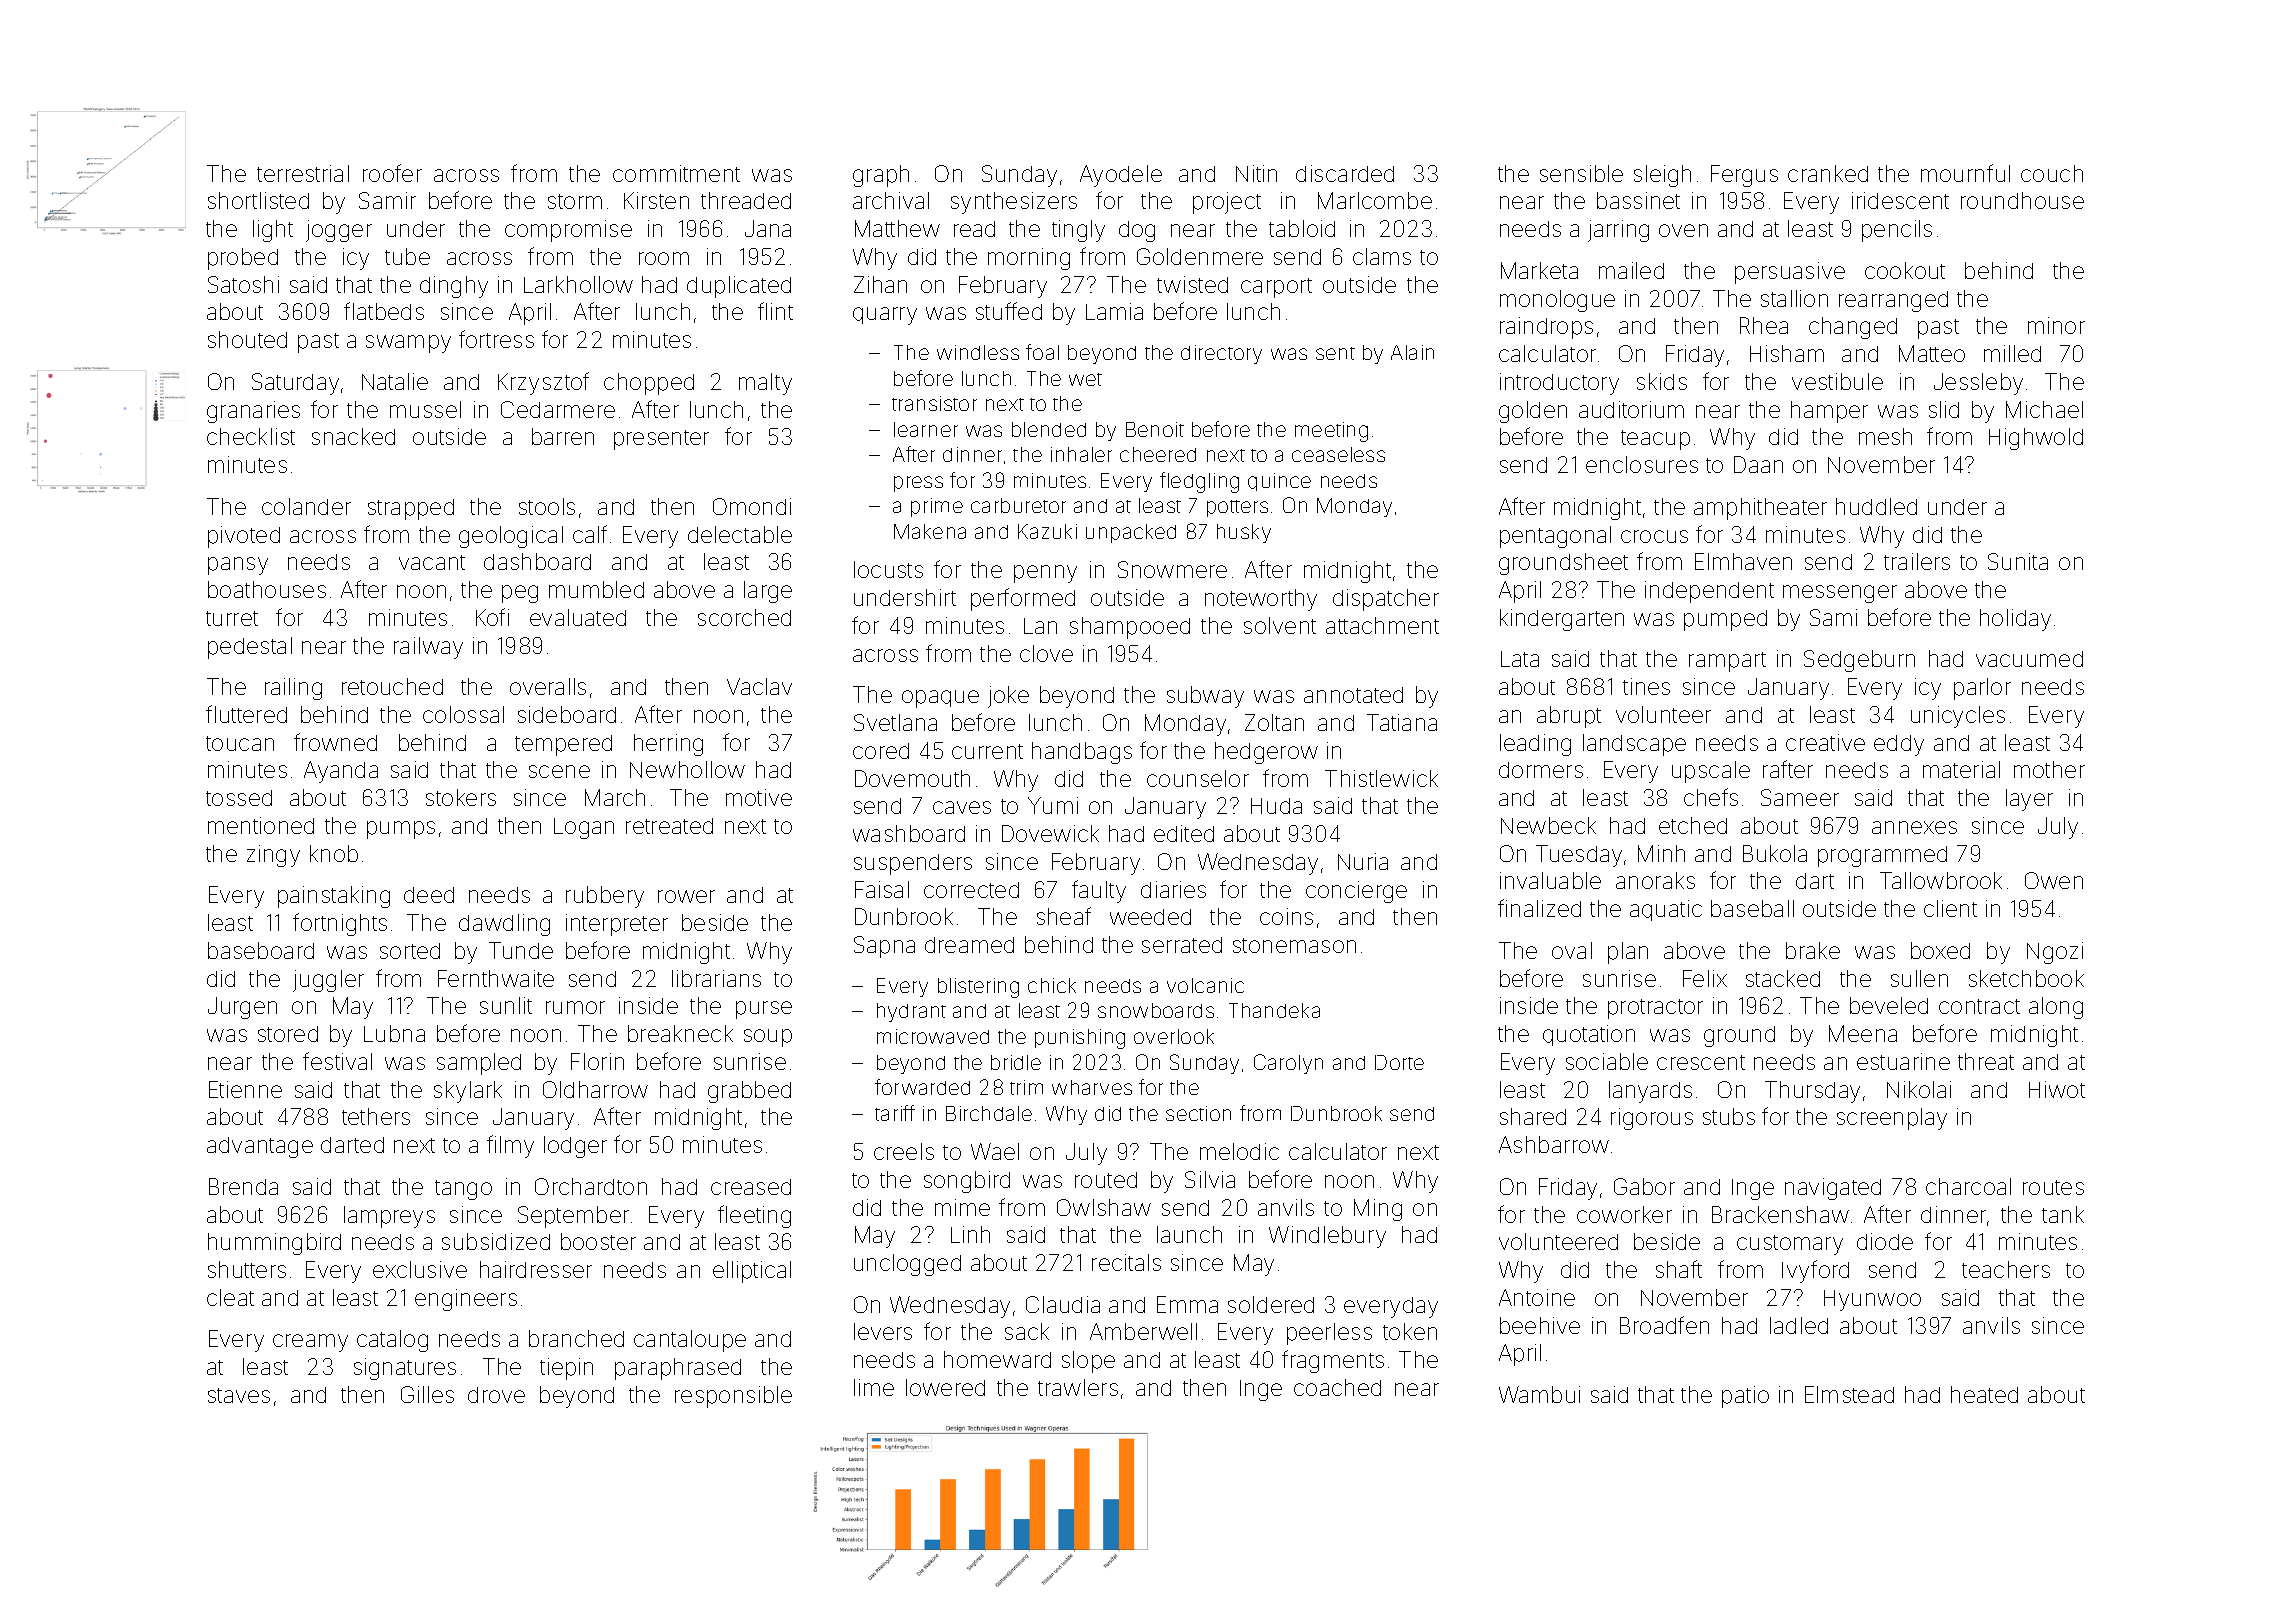 The height and width of the screenshot is (1620, 2292). I want to click on sleigh, so click(1662, 176).
